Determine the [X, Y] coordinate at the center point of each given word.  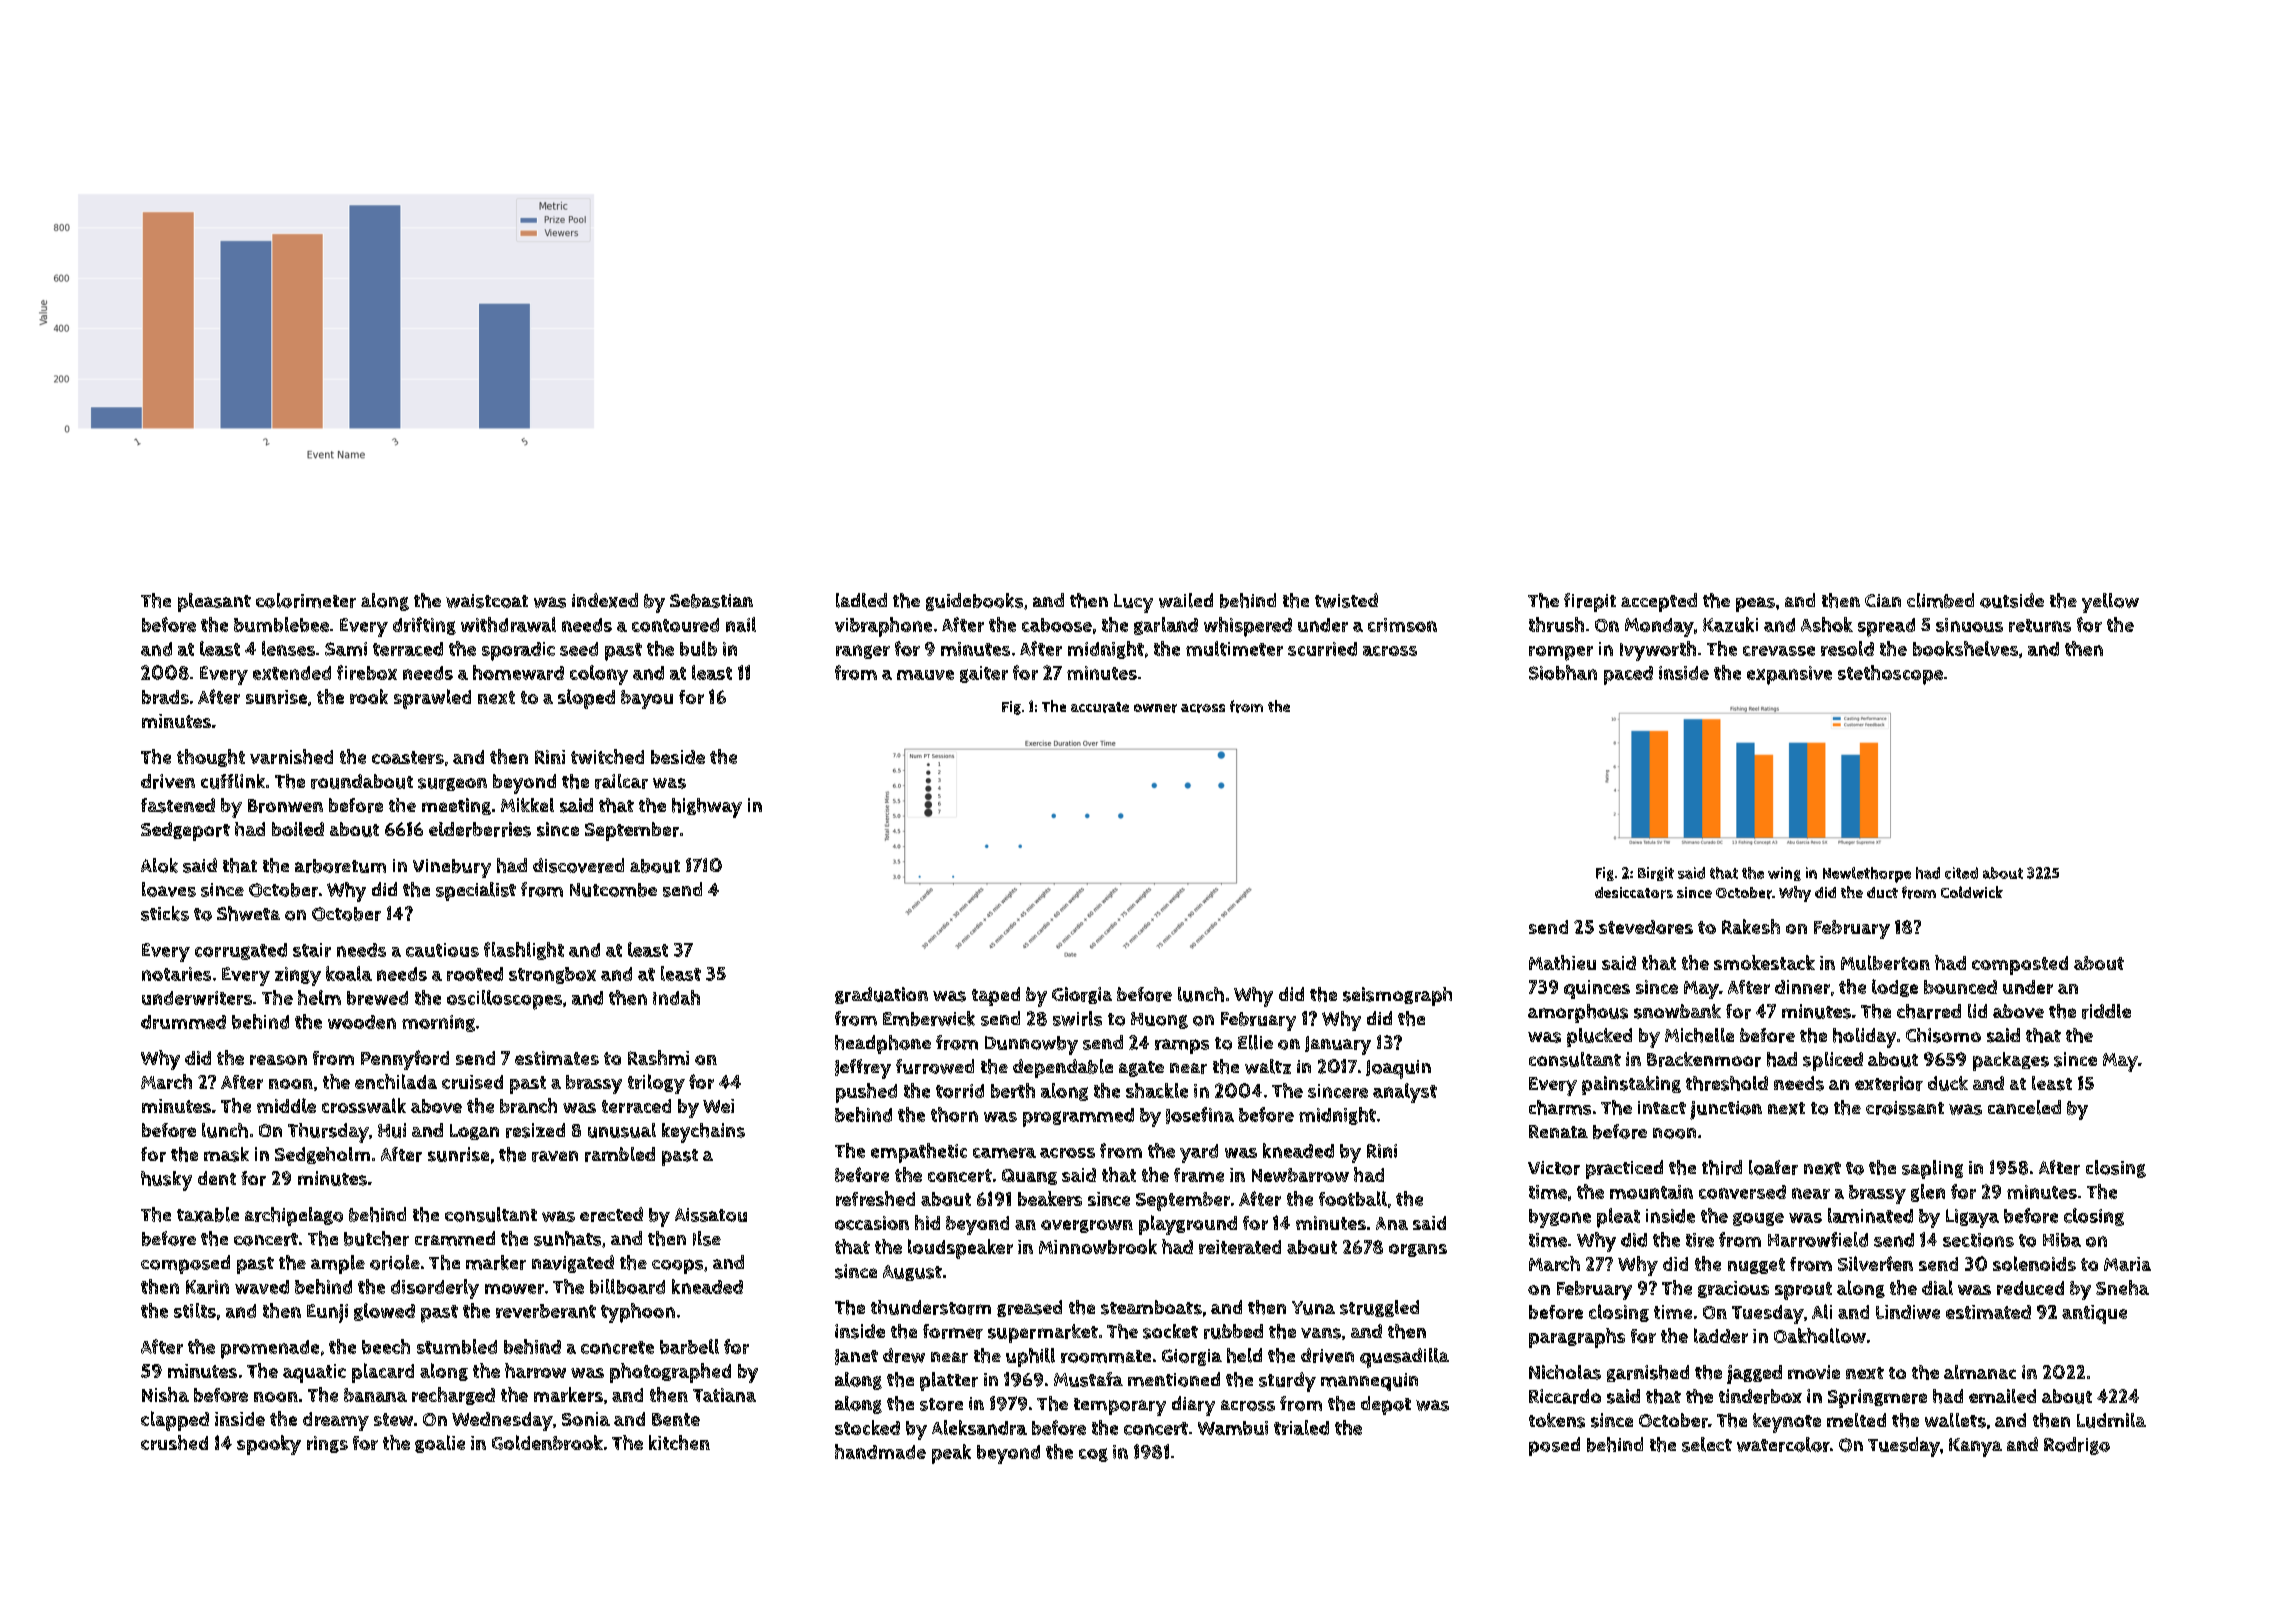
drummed [183, 1022]
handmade [880, 1451]
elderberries [480, 829]
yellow [2110, 603]
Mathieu [1562, 962]
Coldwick [1972, 892]
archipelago [294, 1216]
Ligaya [1972, 1218]
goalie [440, 1444]
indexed [605, 600]
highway [707, 808]
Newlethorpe [1867, 875]
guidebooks [974, 602]
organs [1418, 1250]
